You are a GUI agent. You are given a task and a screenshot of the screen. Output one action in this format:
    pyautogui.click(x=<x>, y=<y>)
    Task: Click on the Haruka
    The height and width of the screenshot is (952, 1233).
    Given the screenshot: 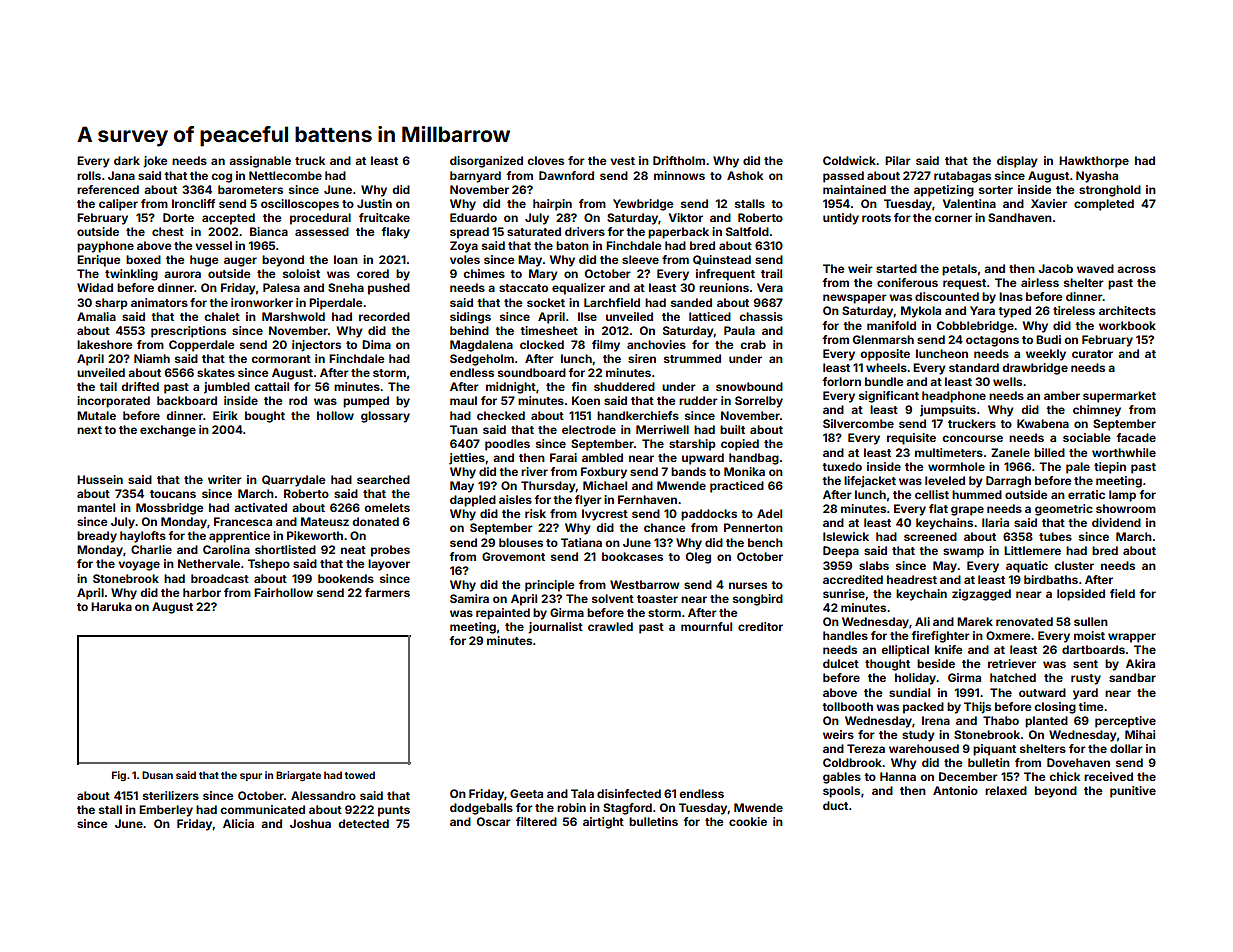 What is the action you would take?
    pyautogui.click(x=111, y=606)
